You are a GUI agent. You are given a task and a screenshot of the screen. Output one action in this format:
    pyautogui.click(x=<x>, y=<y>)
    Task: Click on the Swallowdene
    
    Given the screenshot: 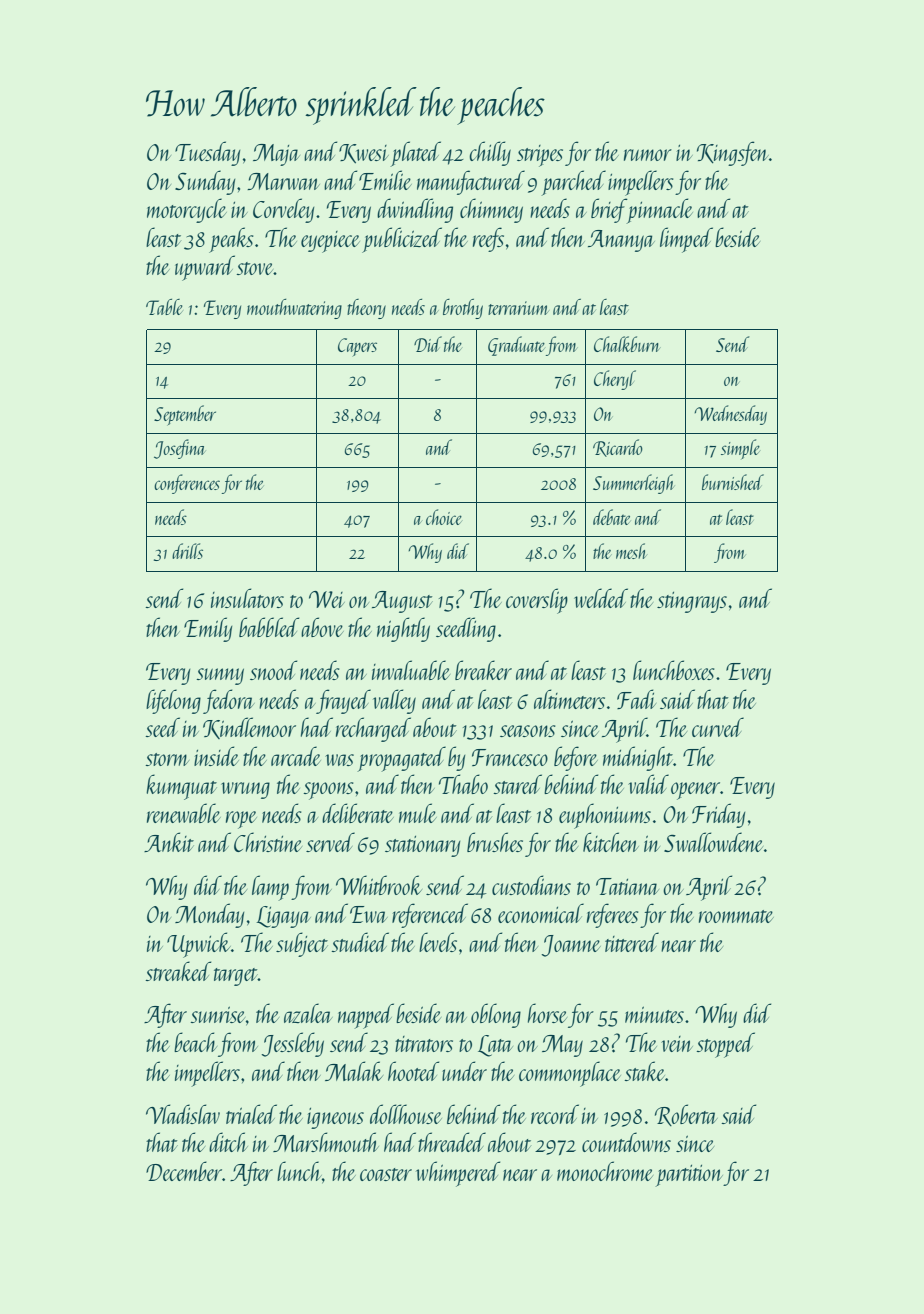 What is the action you would take?
    pyautogui.click(x=713, y=842)
